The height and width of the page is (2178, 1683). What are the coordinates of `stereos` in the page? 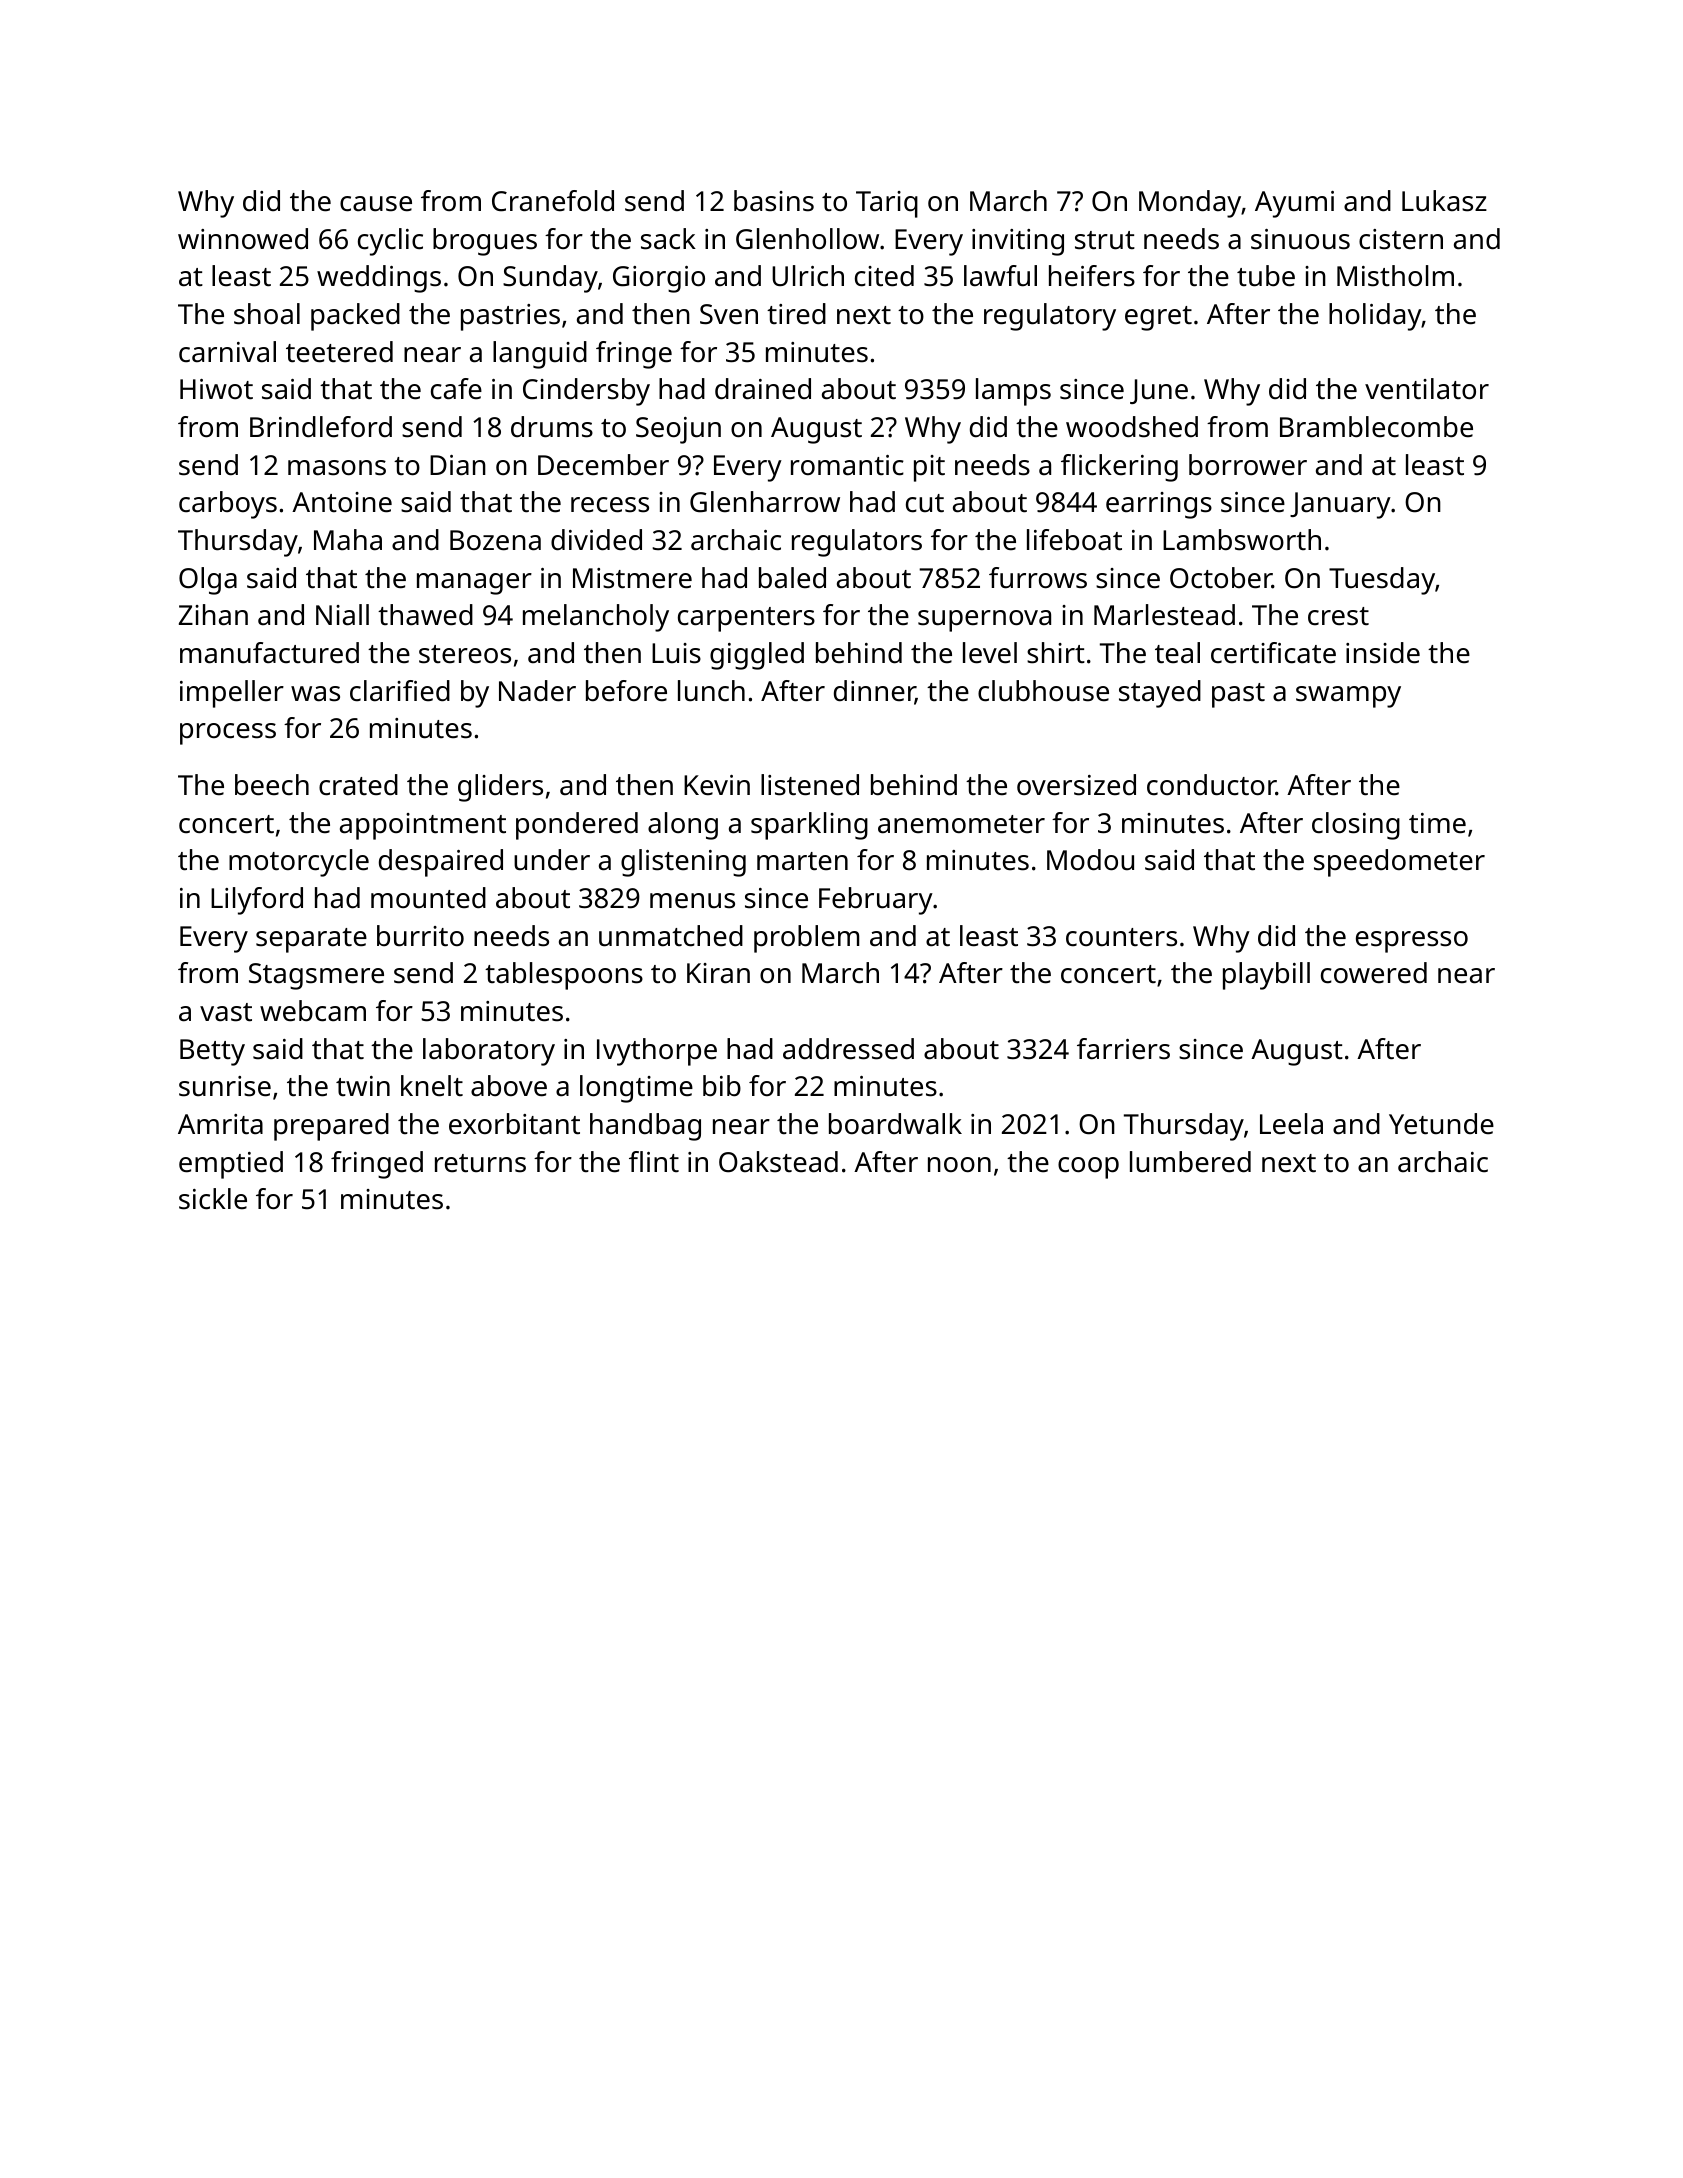 It's located at (465, 654).
